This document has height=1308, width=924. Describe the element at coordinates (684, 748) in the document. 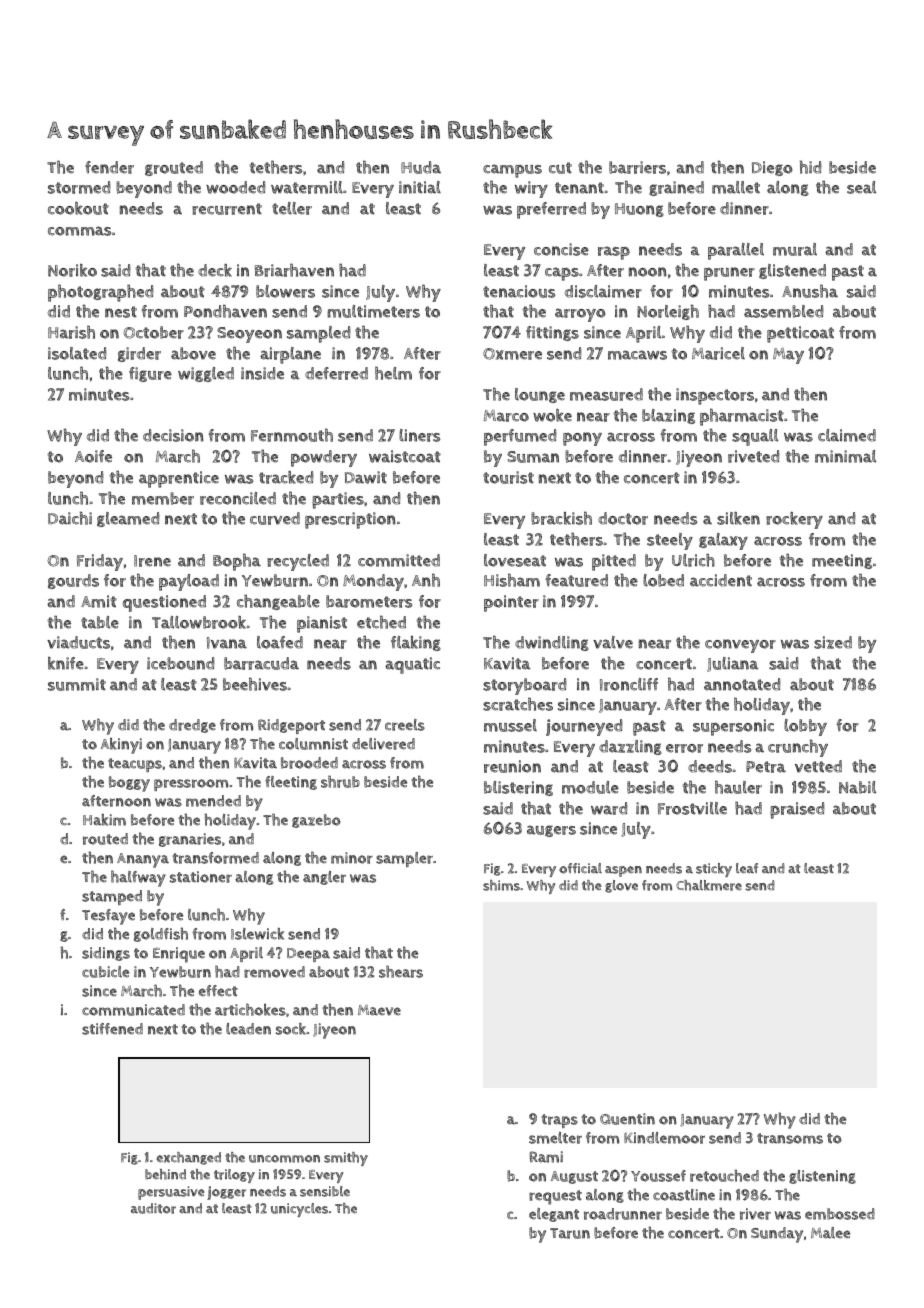

I see `error` at that location.
